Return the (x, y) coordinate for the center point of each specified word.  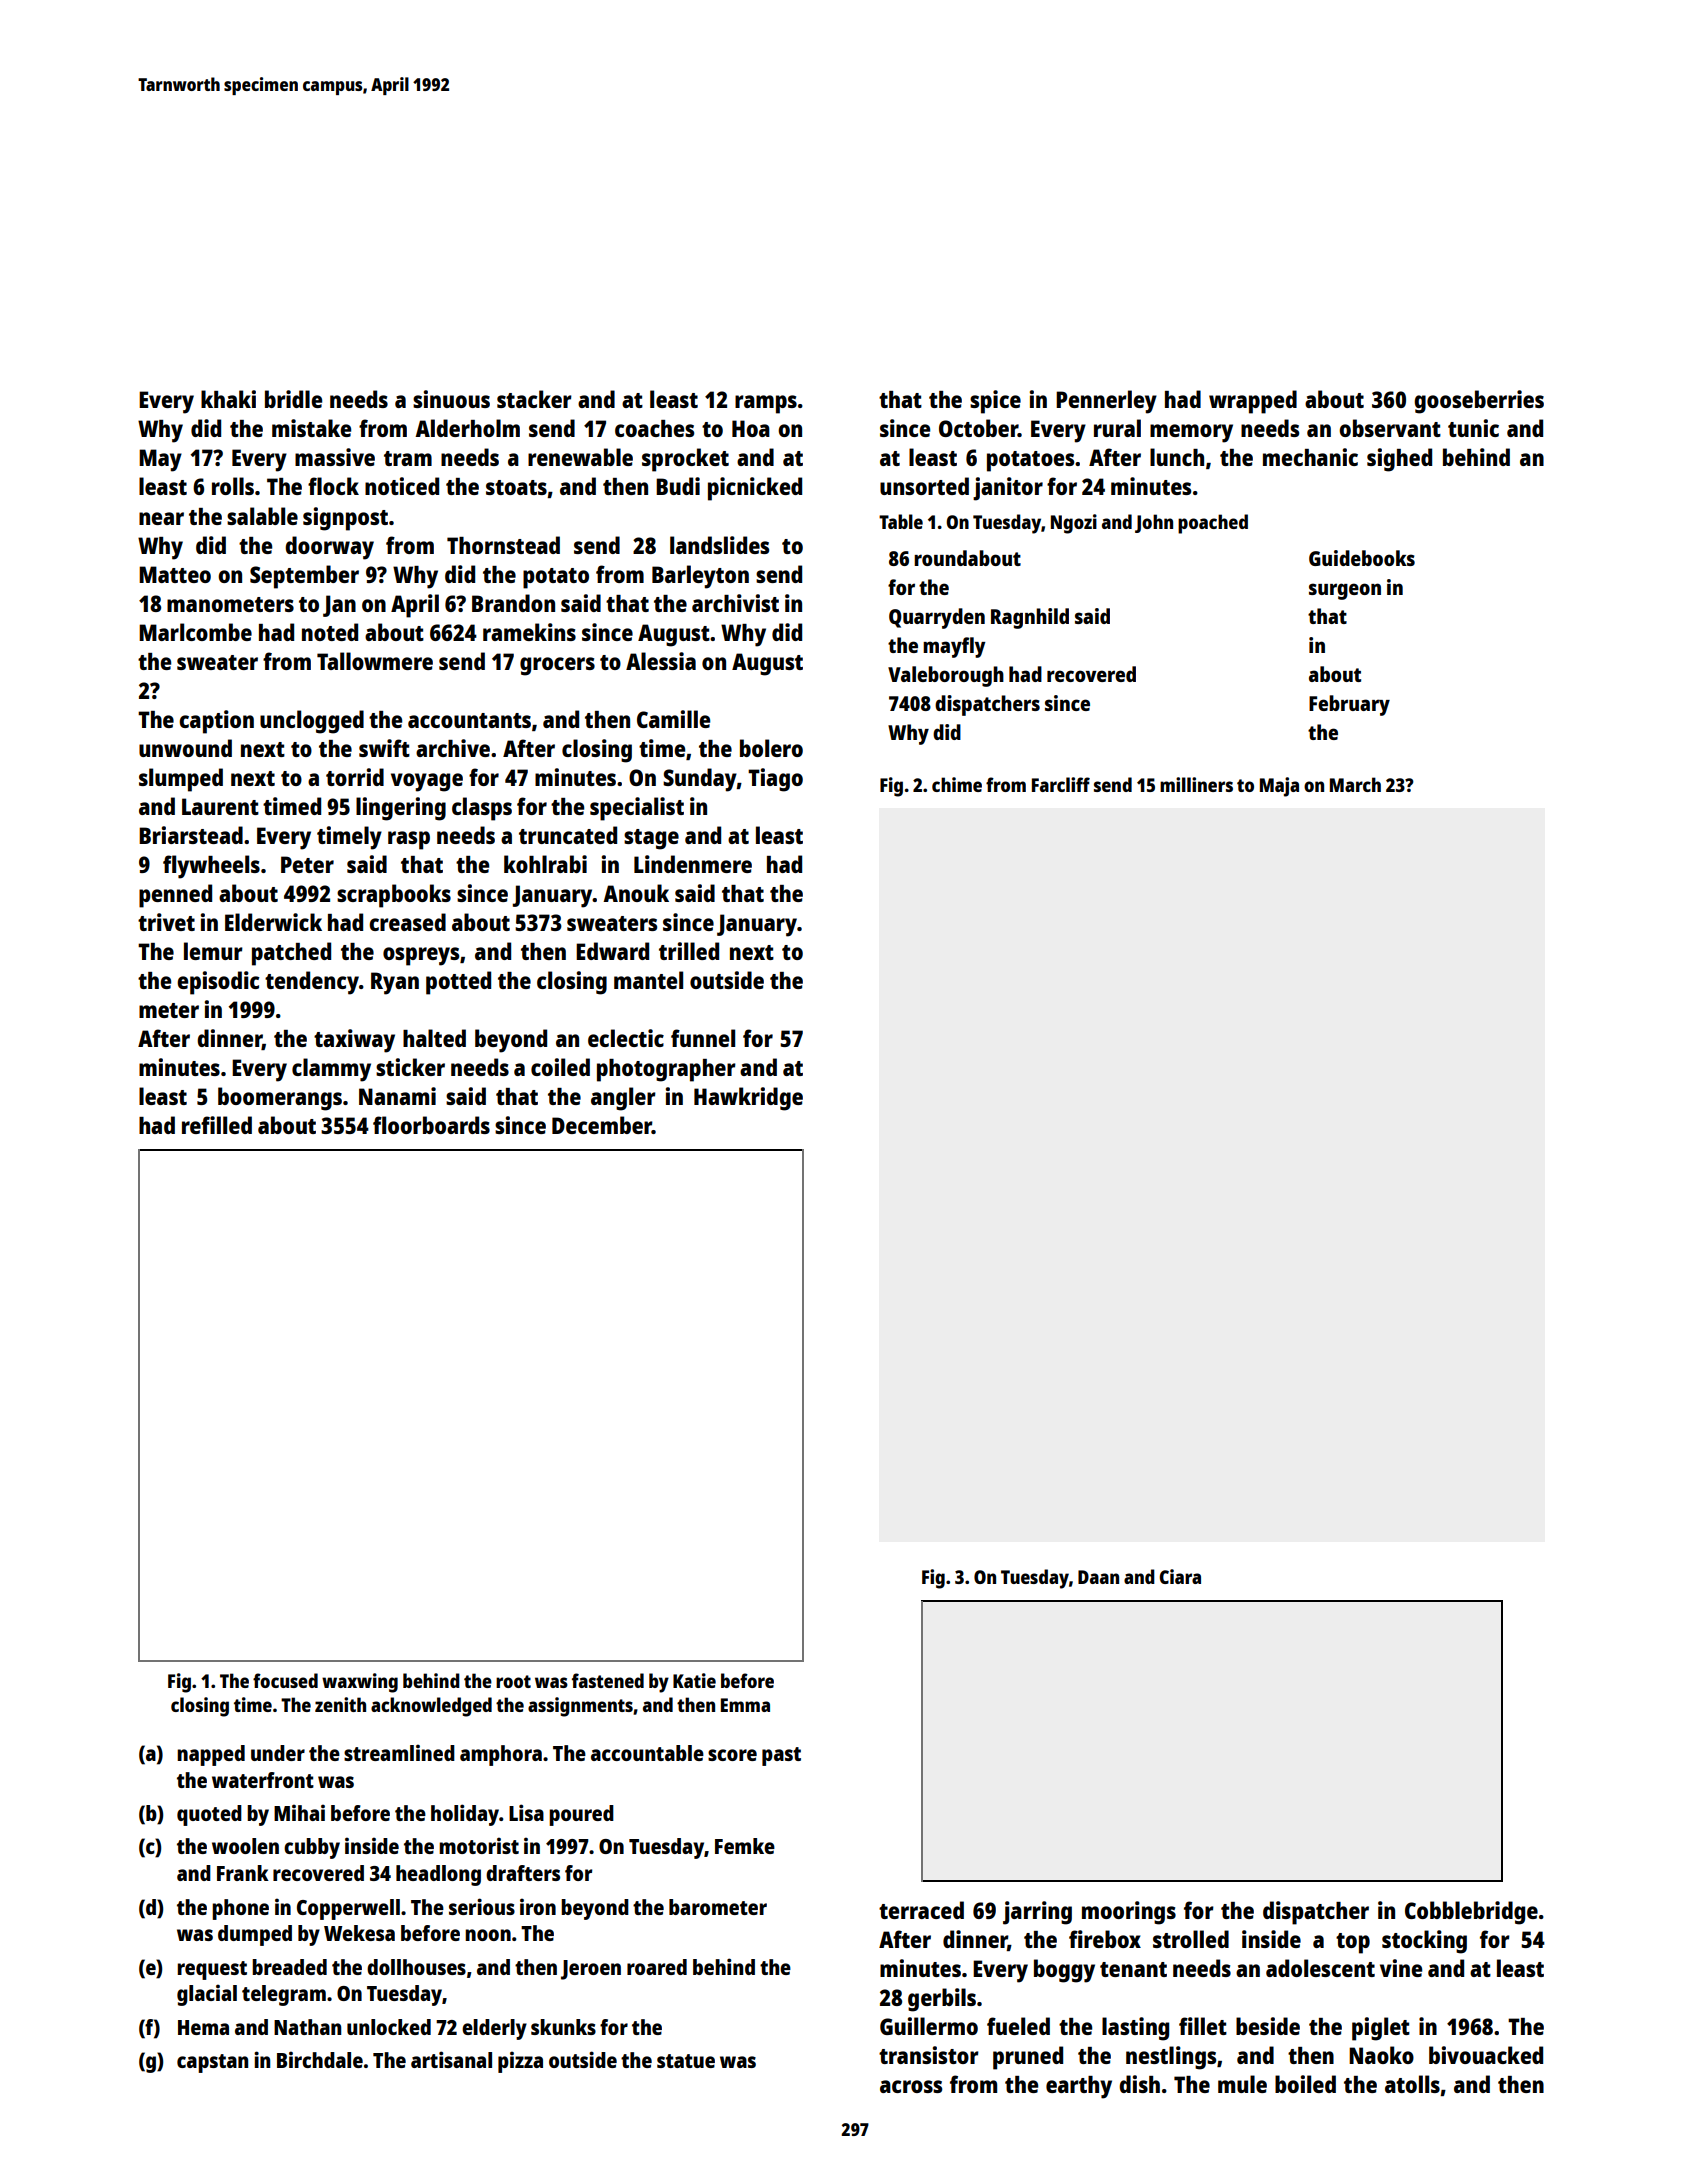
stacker (534, 399)
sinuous (451, 399)
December (602, 1125)
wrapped (1253, 402)
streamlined (399, 1752)
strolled (1191, 1939)
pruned (1028, 2058)
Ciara (1180, 1576)
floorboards (431, 1125)
